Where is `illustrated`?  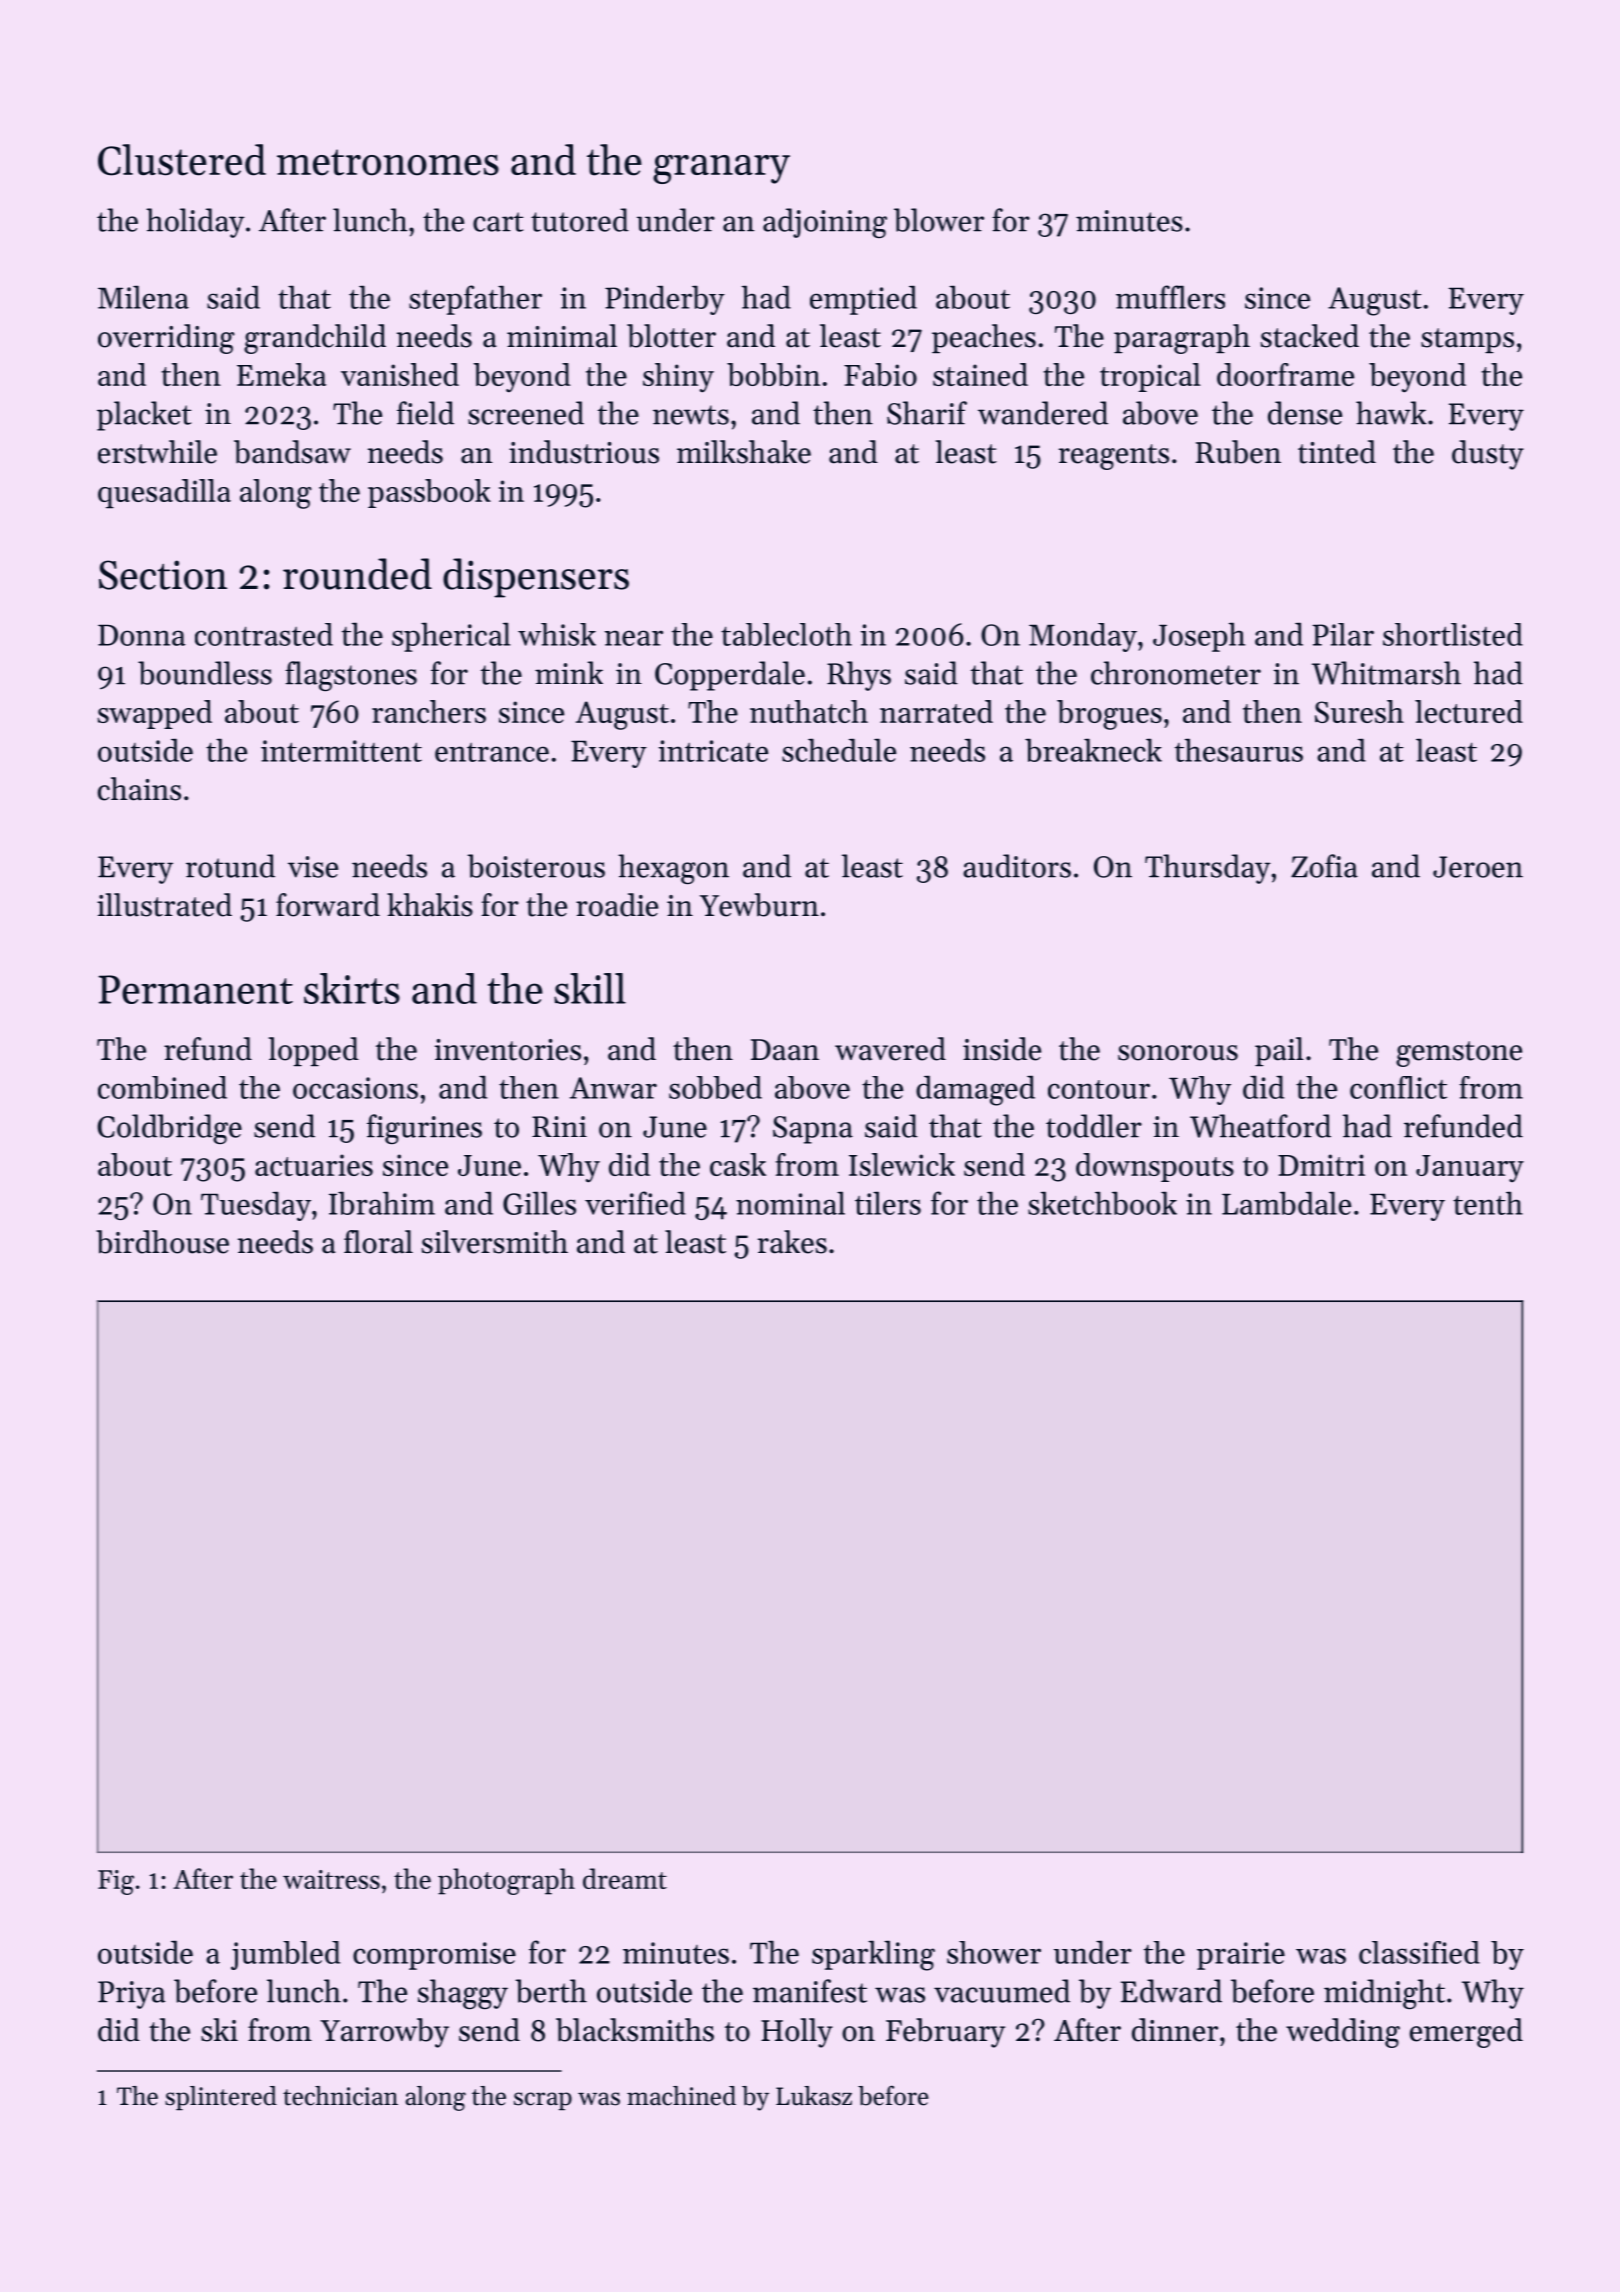 illustrated is located at coordinates (164, 905).
